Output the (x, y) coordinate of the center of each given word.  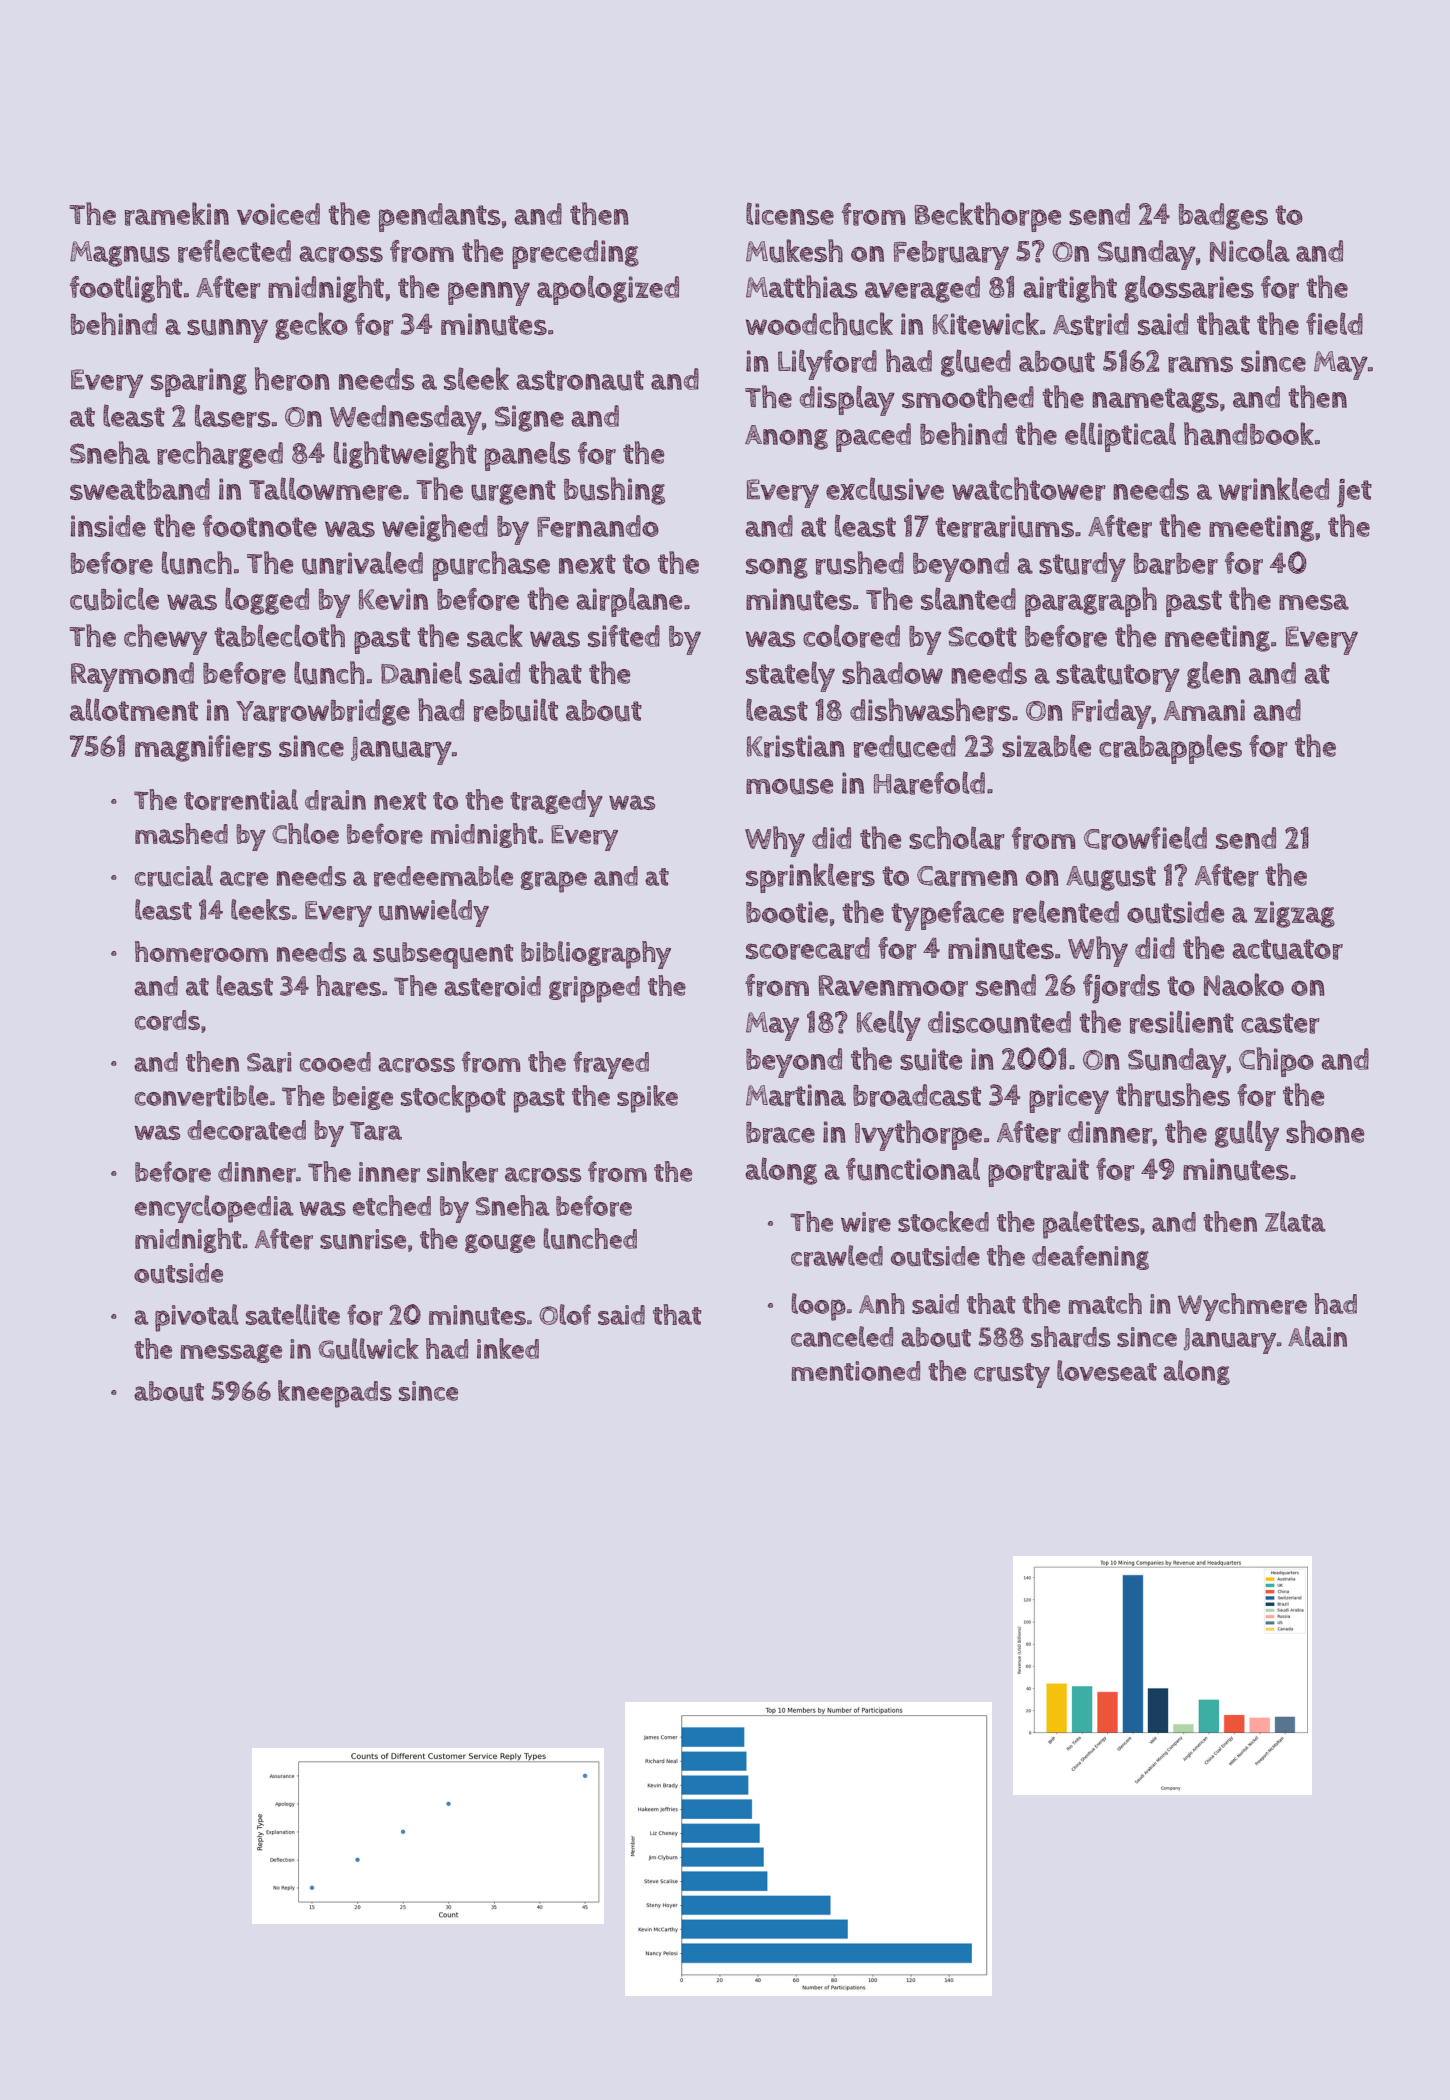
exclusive (885, 489)
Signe (529, 418)
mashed (181, 833)
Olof (565, 1314)
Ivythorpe (918, 1135)
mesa (1314, 602)
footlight (126, 289)
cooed (335, 1062)
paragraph (1091, 602)
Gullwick (368, 1349)
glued (976, 363)
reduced (905, 746)
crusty (1012, 1375)
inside (108, 526)
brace (780, 1133)
